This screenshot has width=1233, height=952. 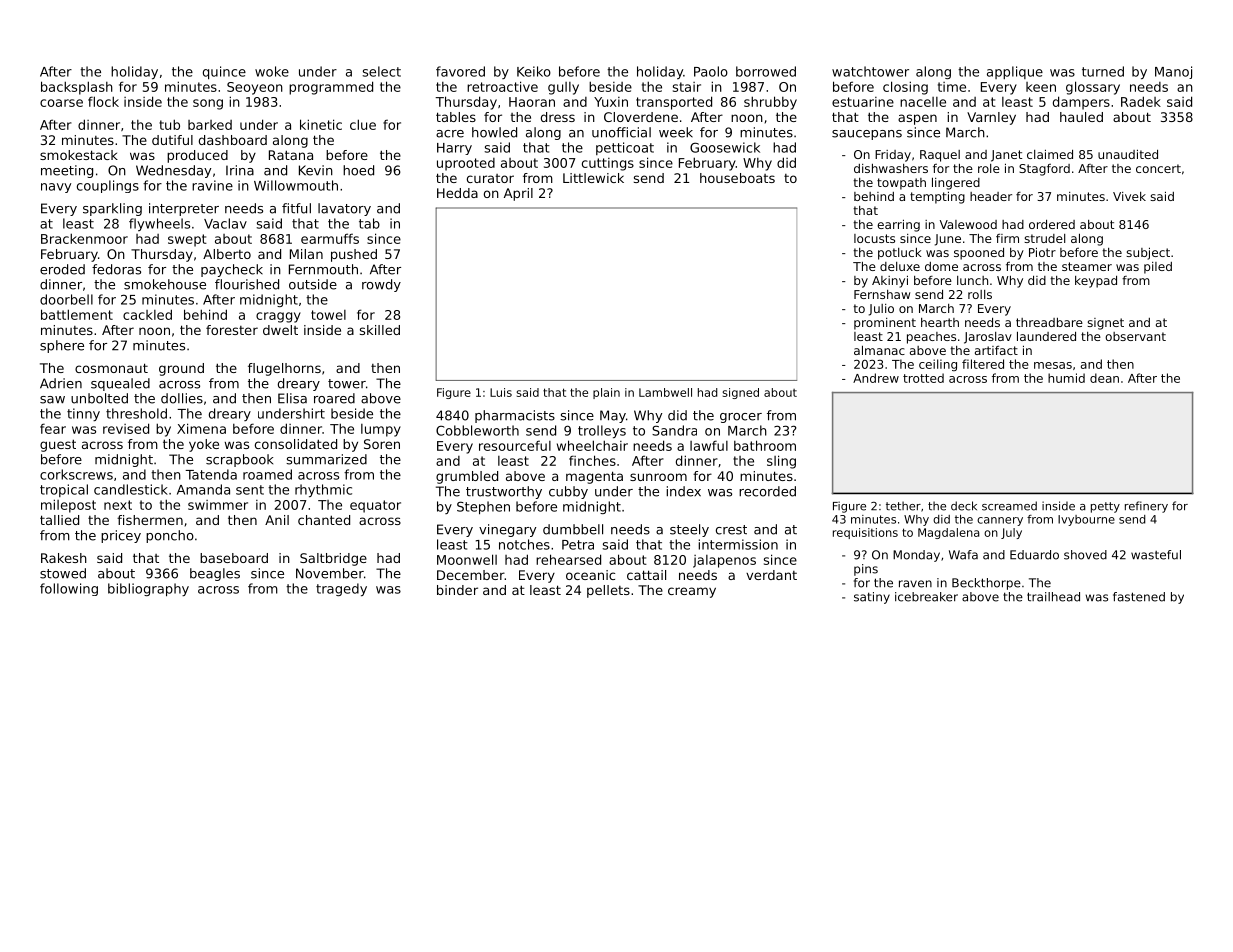 What do you see at coordinates (381, 430) in the screenshot?
I see `lumpy` at bounding box center [381, 430].
